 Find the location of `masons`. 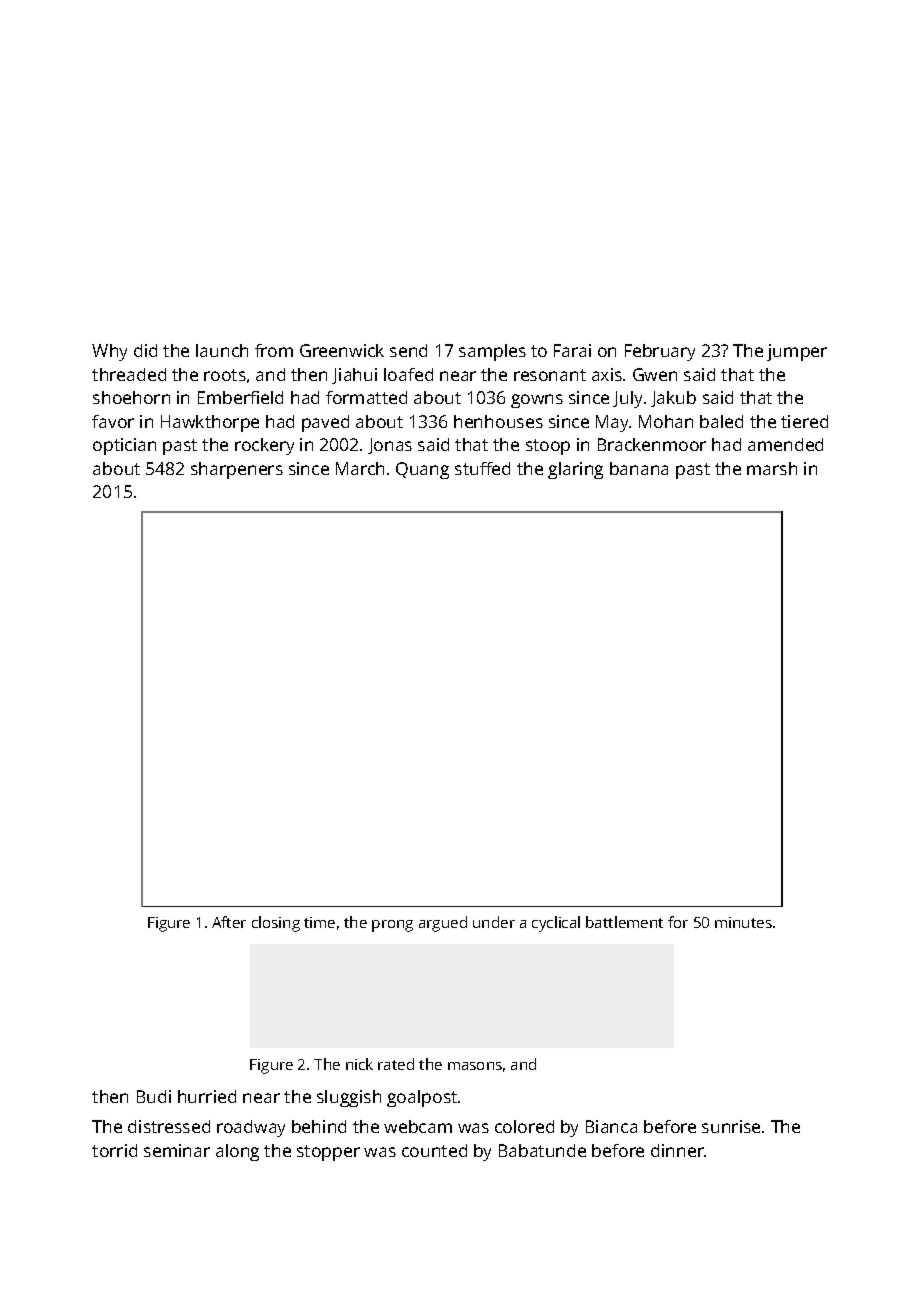

masons is located at coordinates (475, 1066).
